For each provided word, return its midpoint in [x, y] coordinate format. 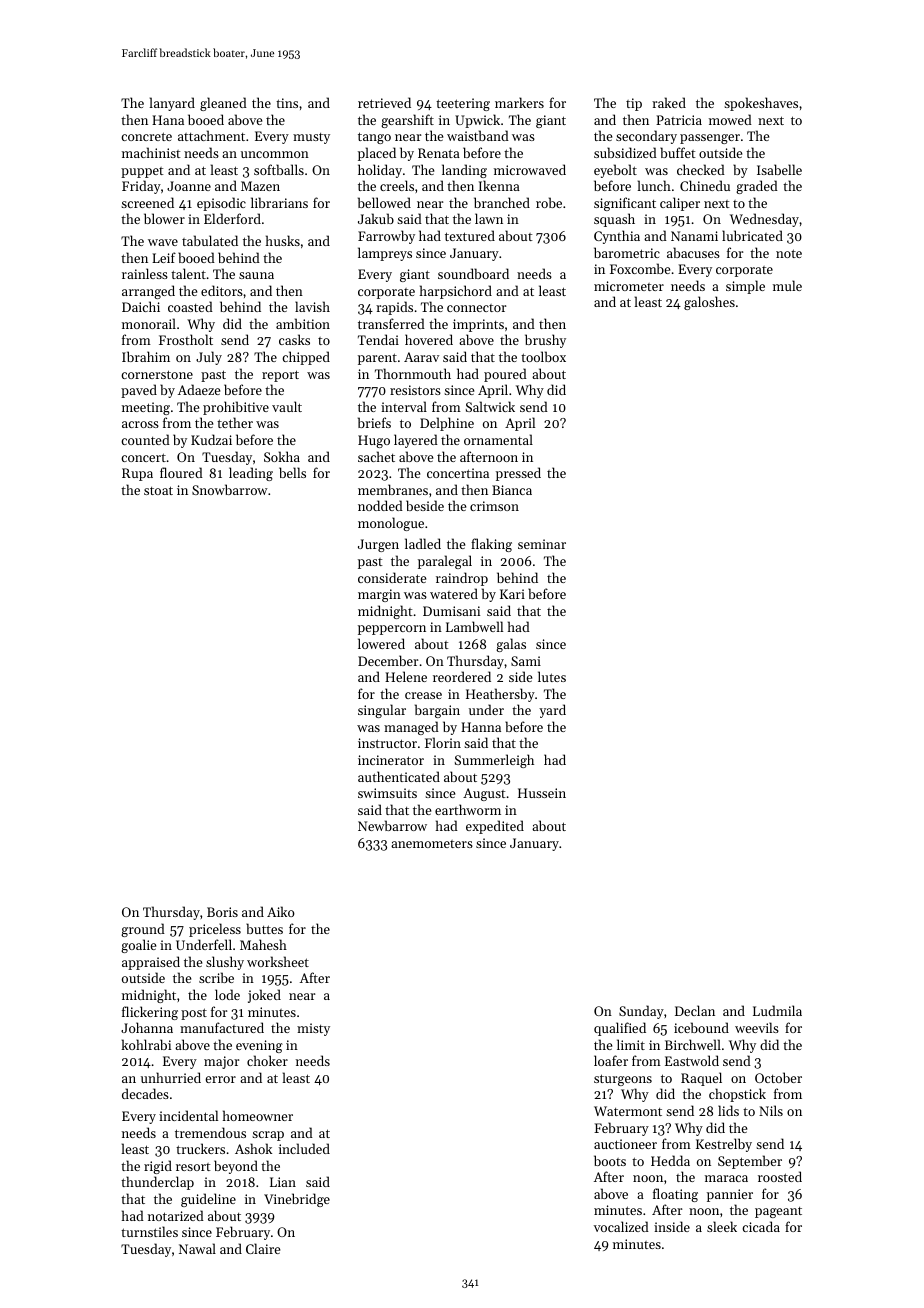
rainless [145, 273]
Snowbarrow [230, 489]
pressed [518, 474]
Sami [526, 661]
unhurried [171, 1077]
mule [787, 285]
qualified [620, 1029]
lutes [552, 676]
